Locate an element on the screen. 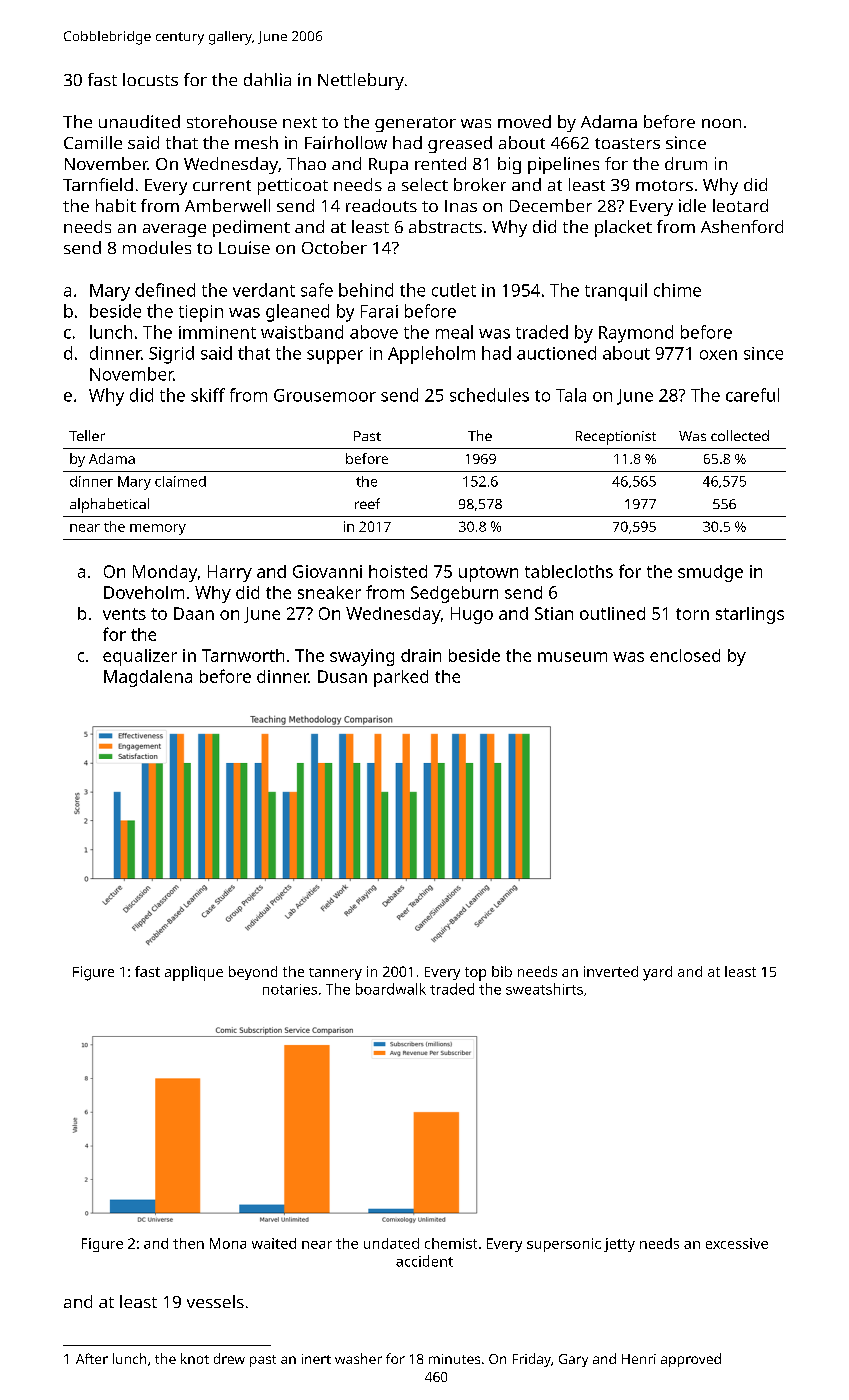 This screenshot has height=1400, width=849. Tarnworth is located at coordinates (243, 655).
